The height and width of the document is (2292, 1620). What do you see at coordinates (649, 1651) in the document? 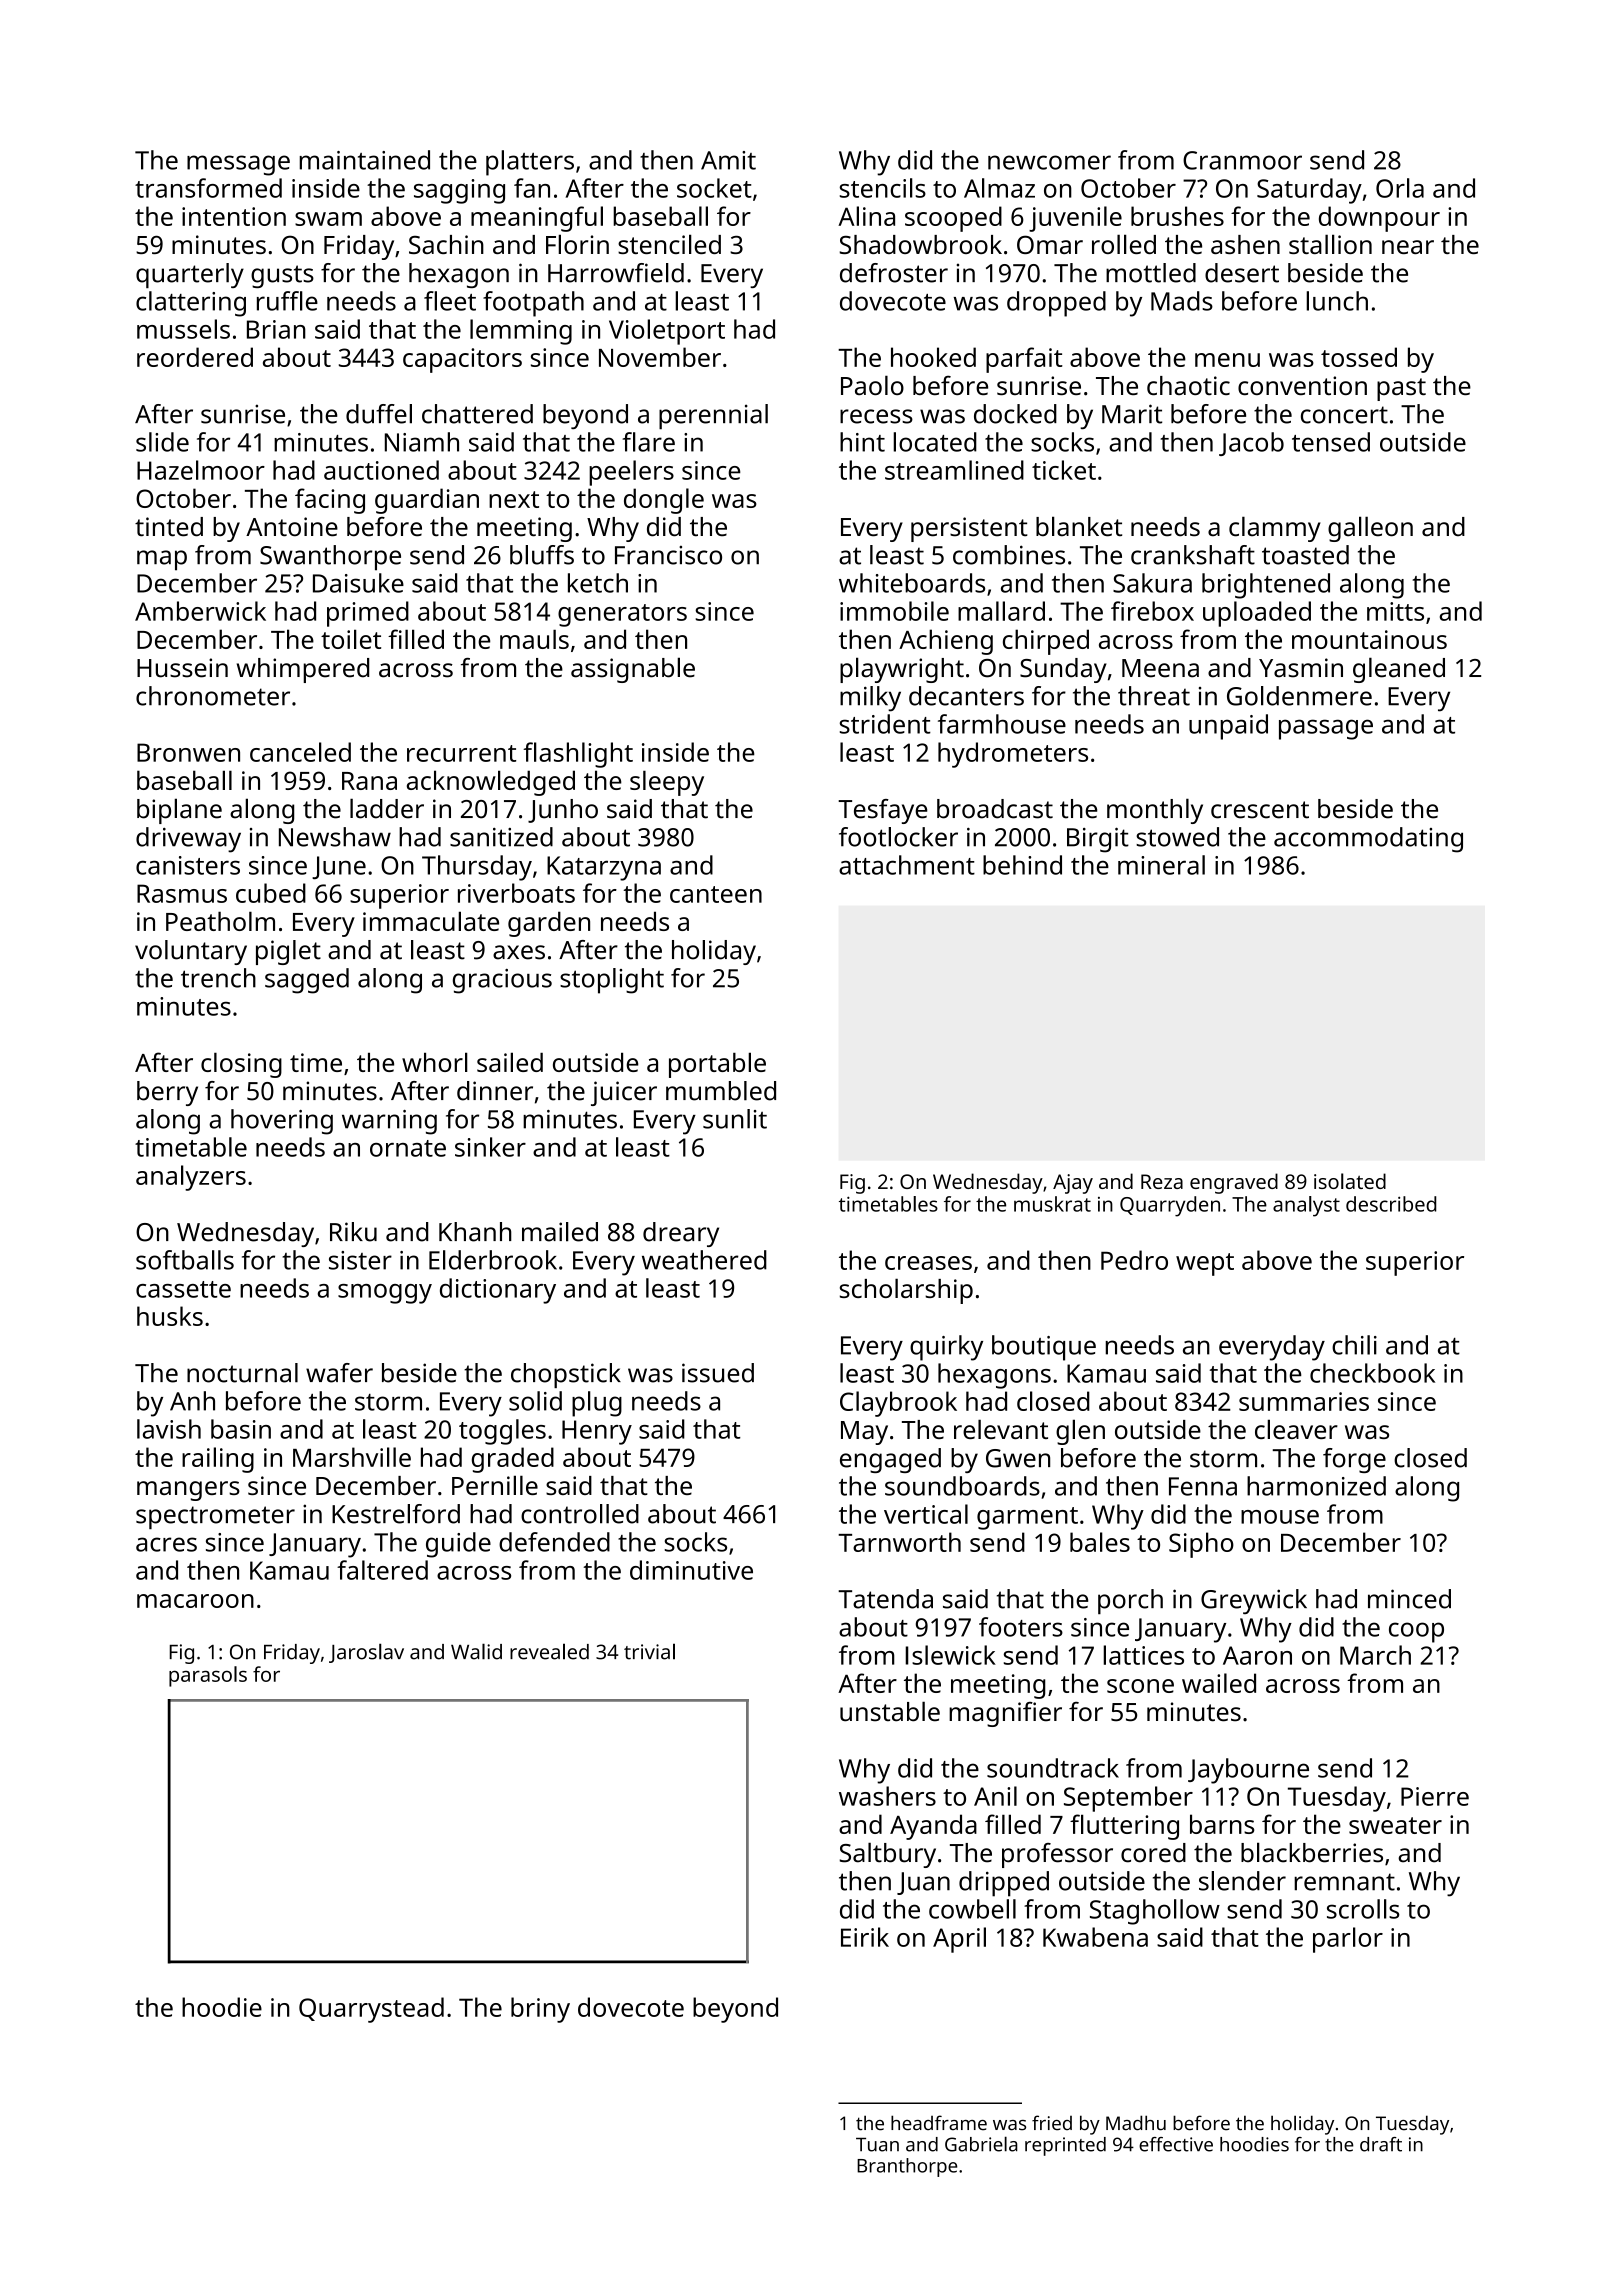
I see `trivial` at bounding box center [649, 1651].
